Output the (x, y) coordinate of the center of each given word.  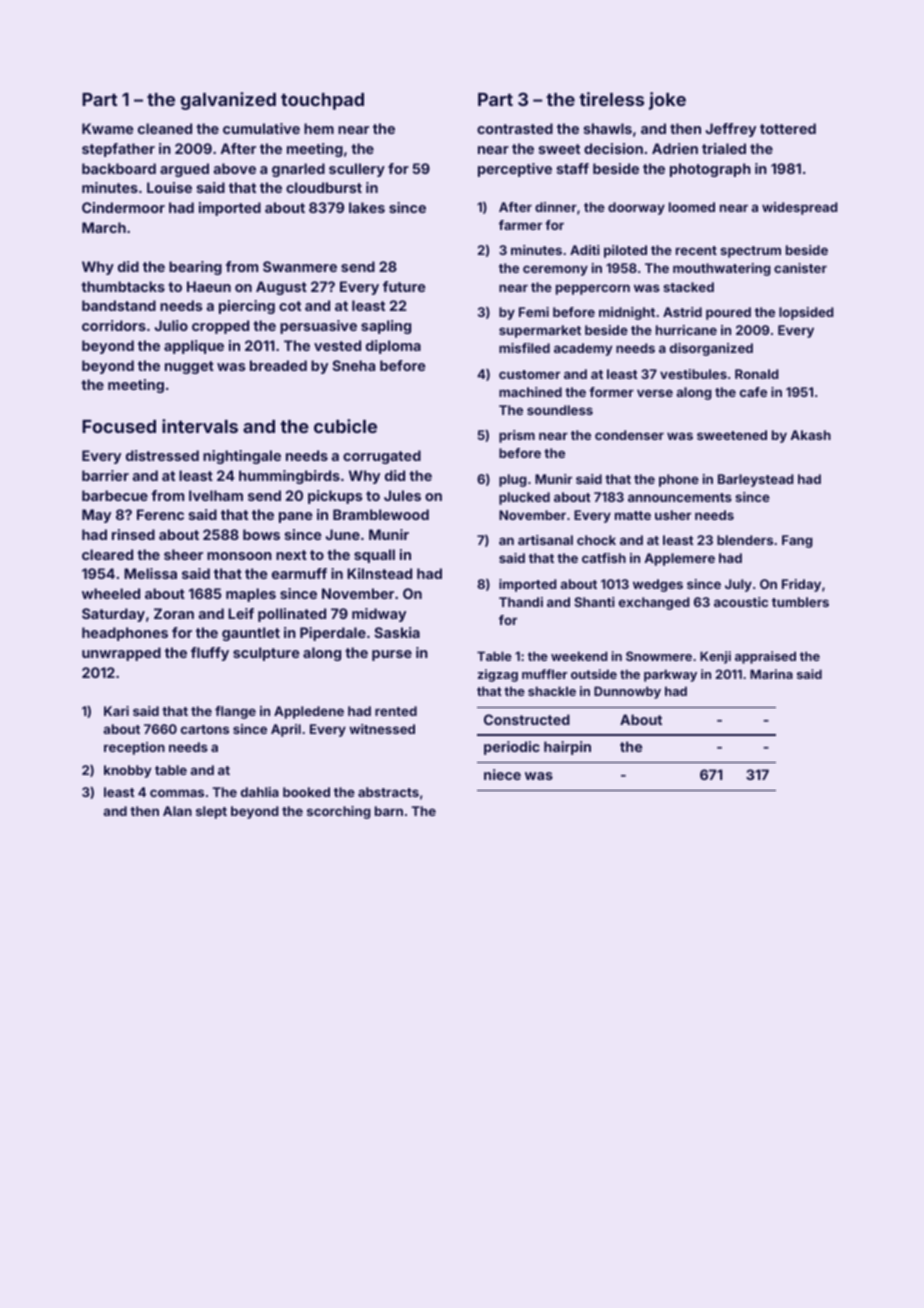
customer (529, 374)
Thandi (521, 602)
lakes (367, 207)
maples (251, 595)
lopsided (806, 313)
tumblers (800, 602)
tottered (788, 128)
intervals (200, 426)
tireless (611, 99)
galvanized (228, 101)
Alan (177, 811)
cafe (753, 392)
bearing (195, 268)
